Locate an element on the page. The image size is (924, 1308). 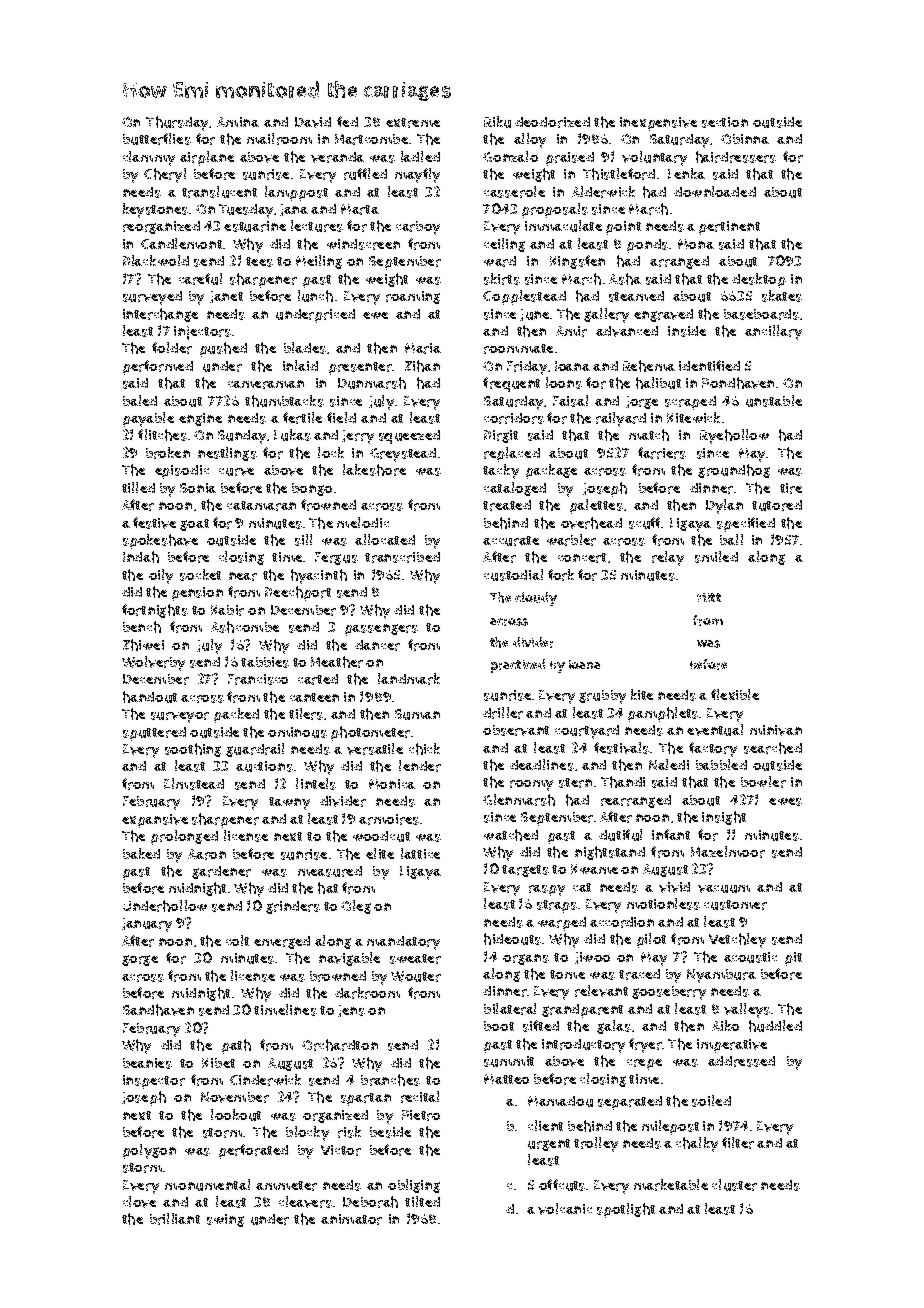
Jens is located at coordinates (351, 1011).
